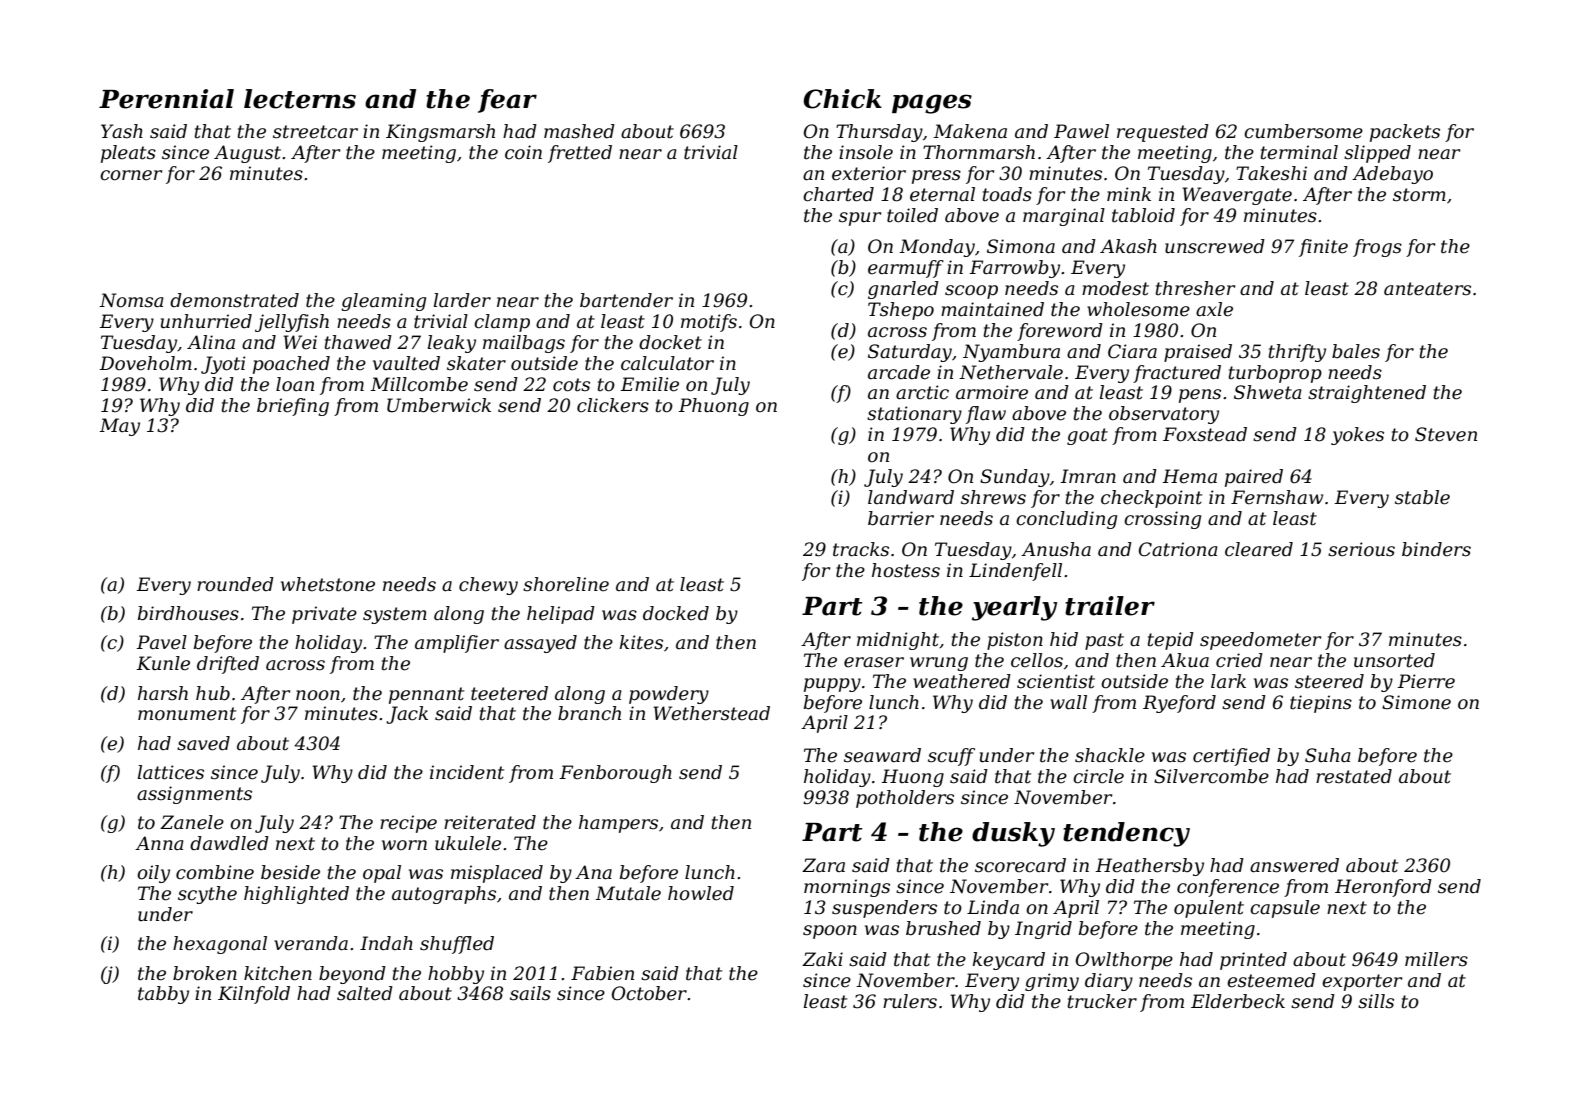 The width and height of the image is (1582, 1119). Describe the element at coordinates (842, 99) in the image. I see `Chick` at that location.
